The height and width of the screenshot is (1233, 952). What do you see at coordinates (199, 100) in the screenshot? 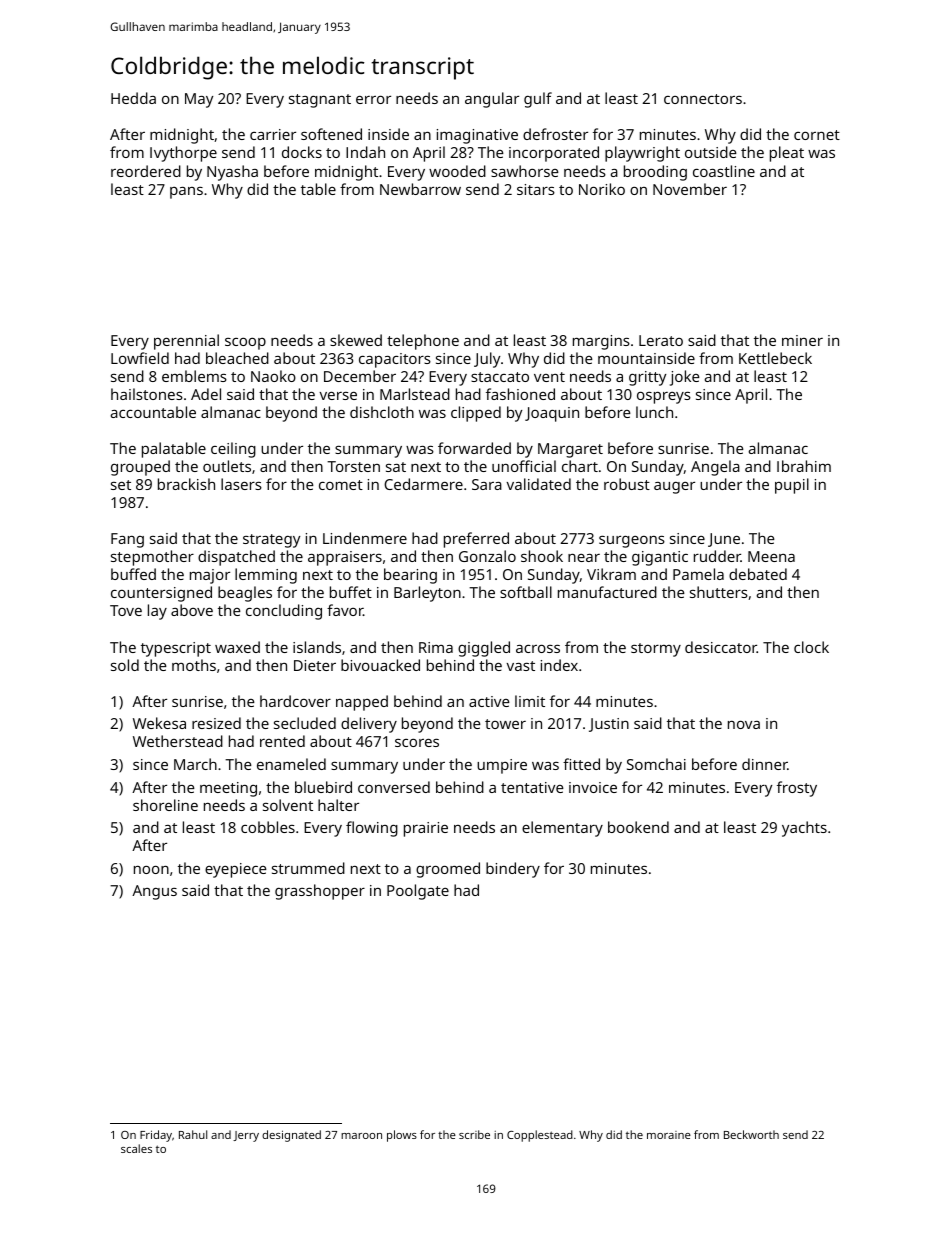
I see `May` at bounding box center [199, 100].
